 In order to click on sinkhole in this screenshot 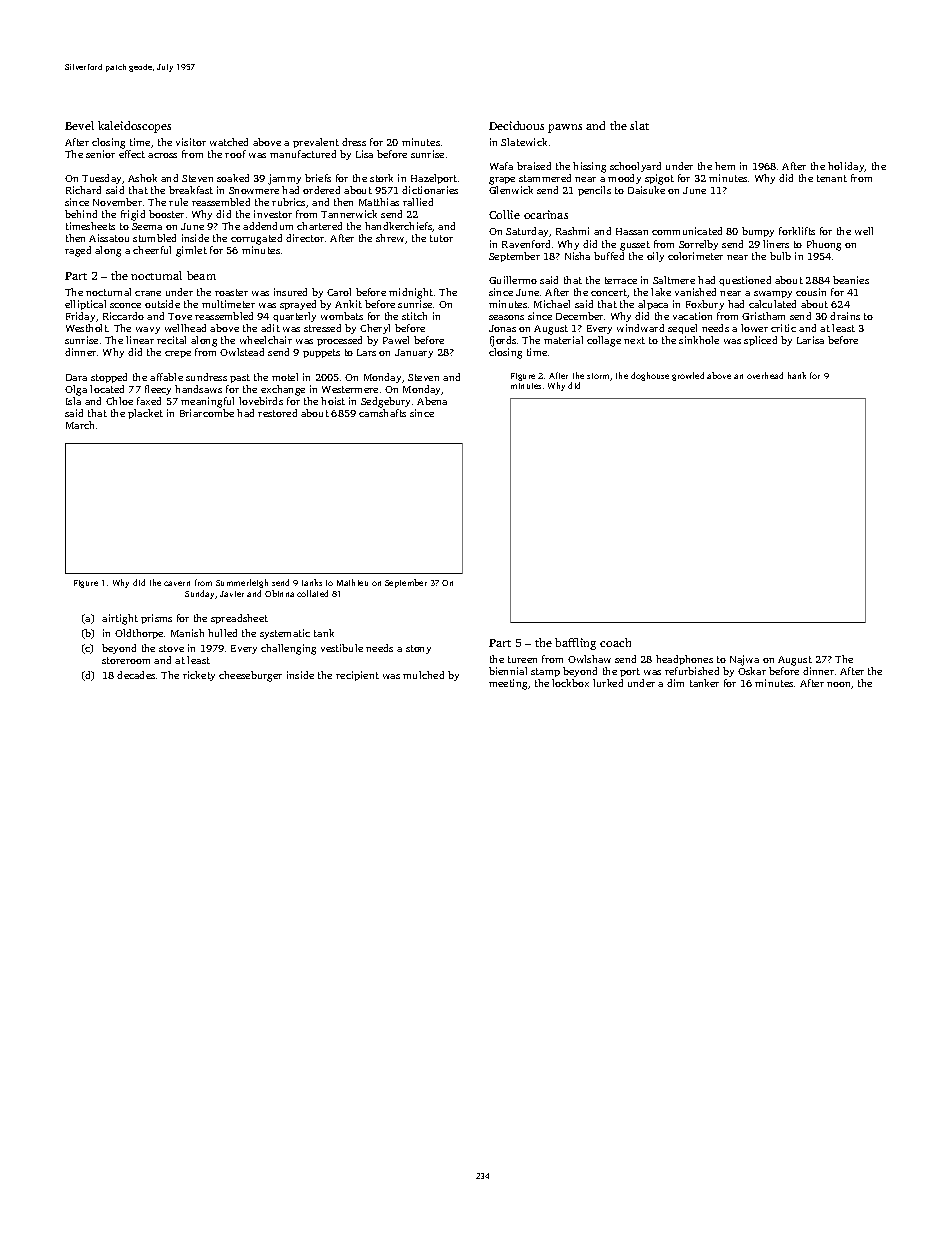, I will do `click(699, 340)`.
